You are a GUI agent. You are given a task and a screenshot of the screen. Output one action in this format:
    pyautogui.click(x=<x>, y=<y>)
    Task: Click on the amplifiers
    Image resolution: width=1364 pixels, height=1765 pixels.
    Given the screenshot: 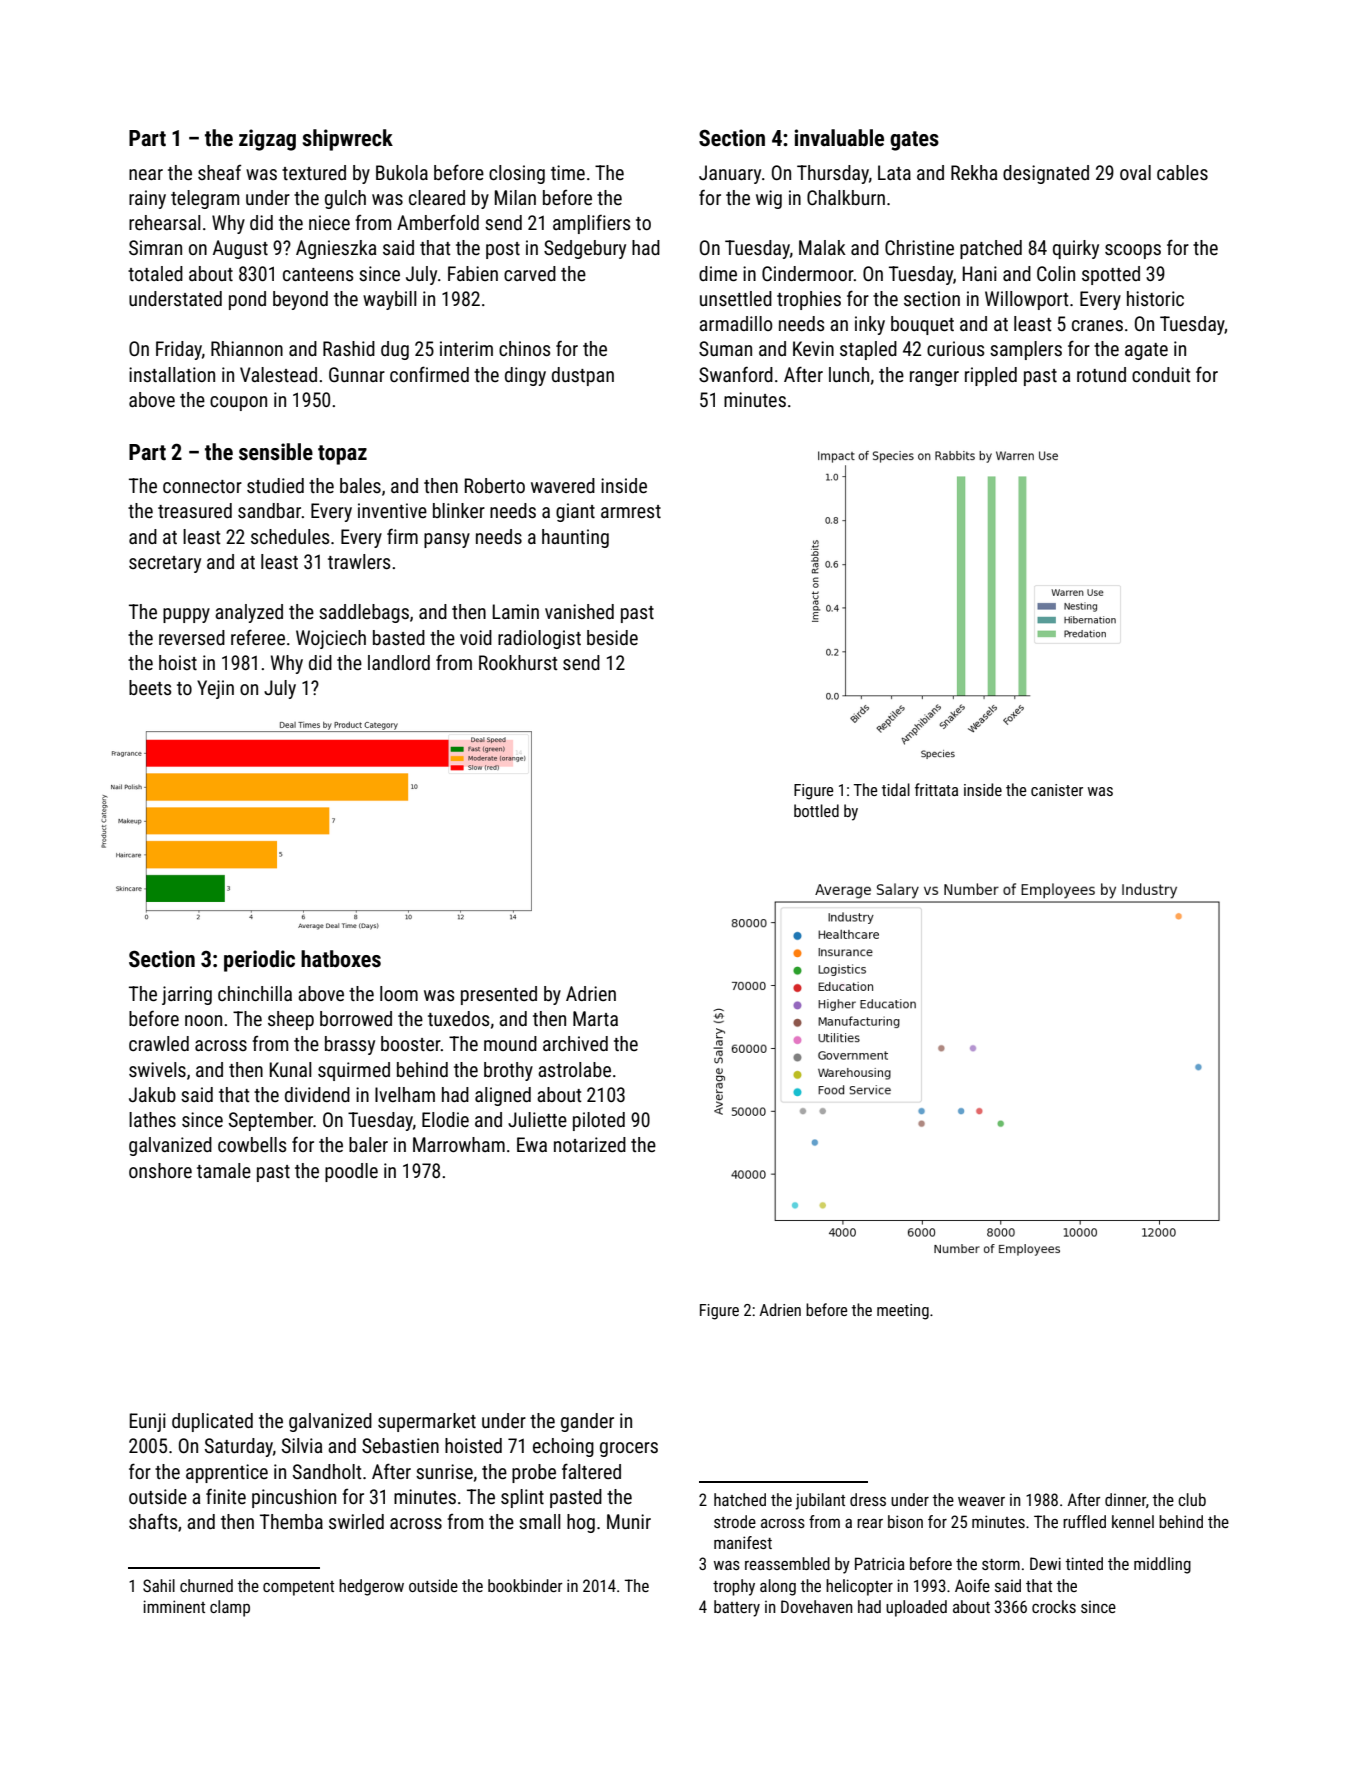 What is the action you would take?
    pyautogui.click(x=591, y=224)
